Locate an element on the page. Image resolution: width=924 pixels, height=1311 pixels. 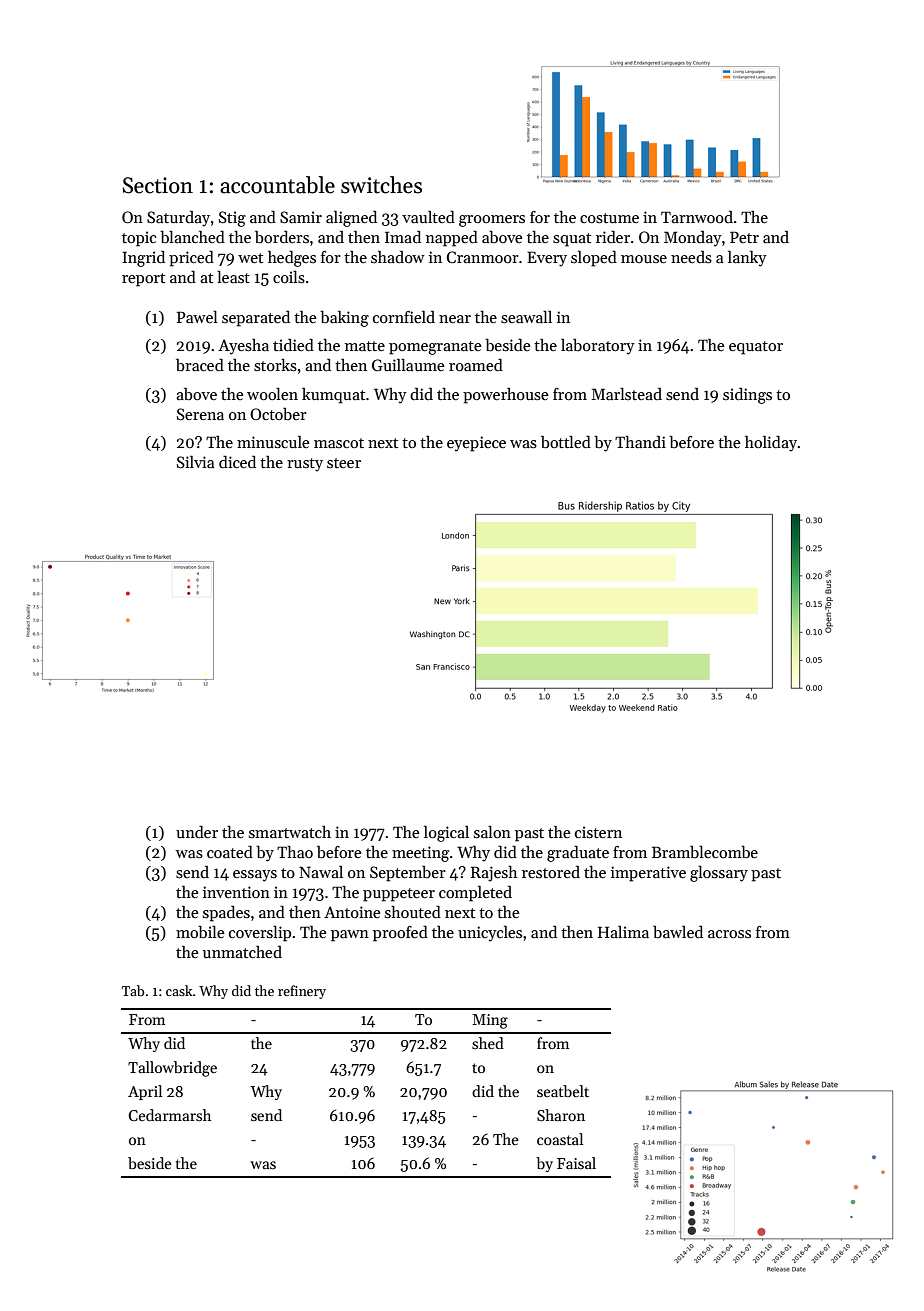
Silvia is located at coordinates (195, 462).
